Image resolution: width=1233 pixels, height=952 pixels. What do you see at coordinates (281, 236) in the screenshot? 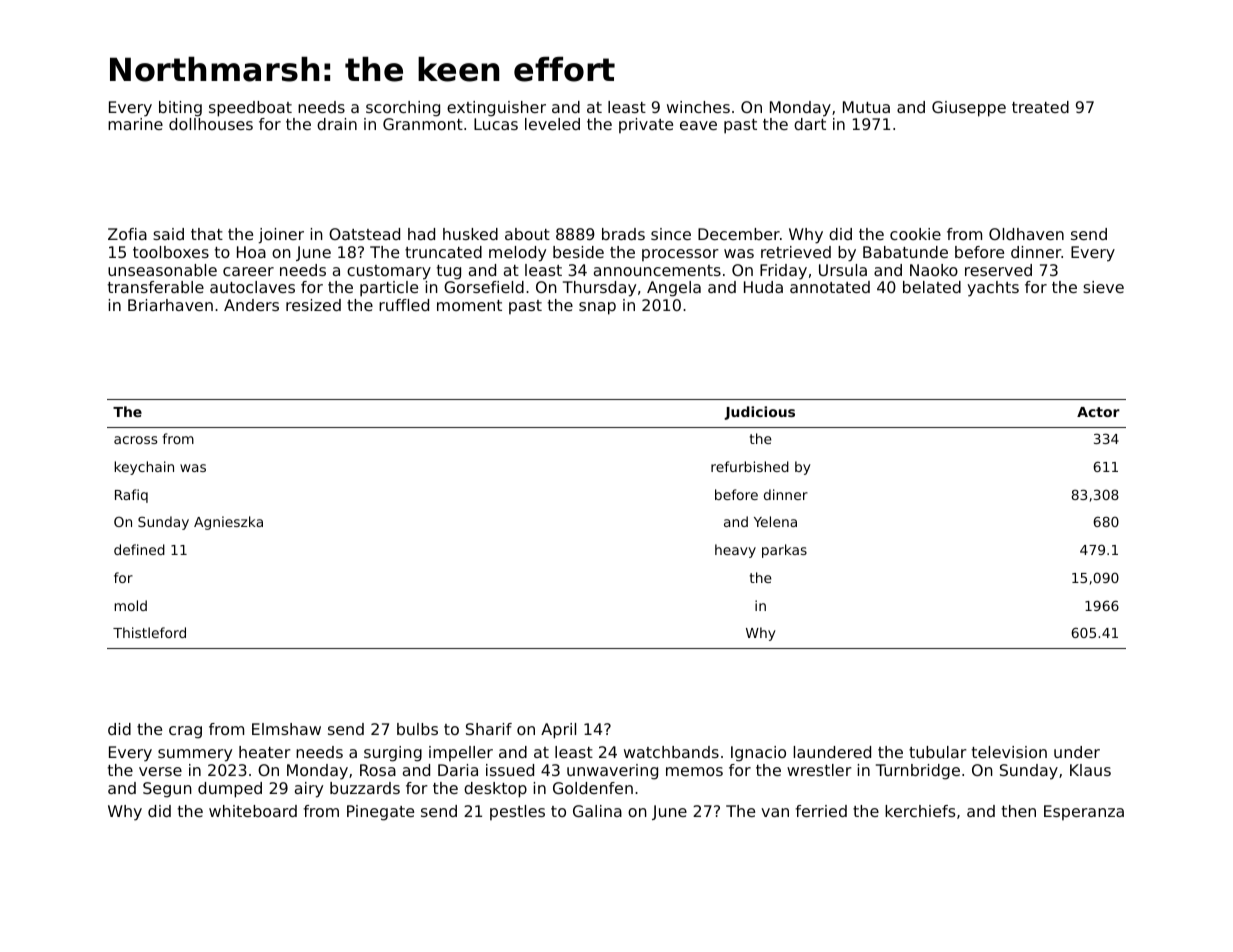
I see `joiner` at bounding box center [281, 236].
